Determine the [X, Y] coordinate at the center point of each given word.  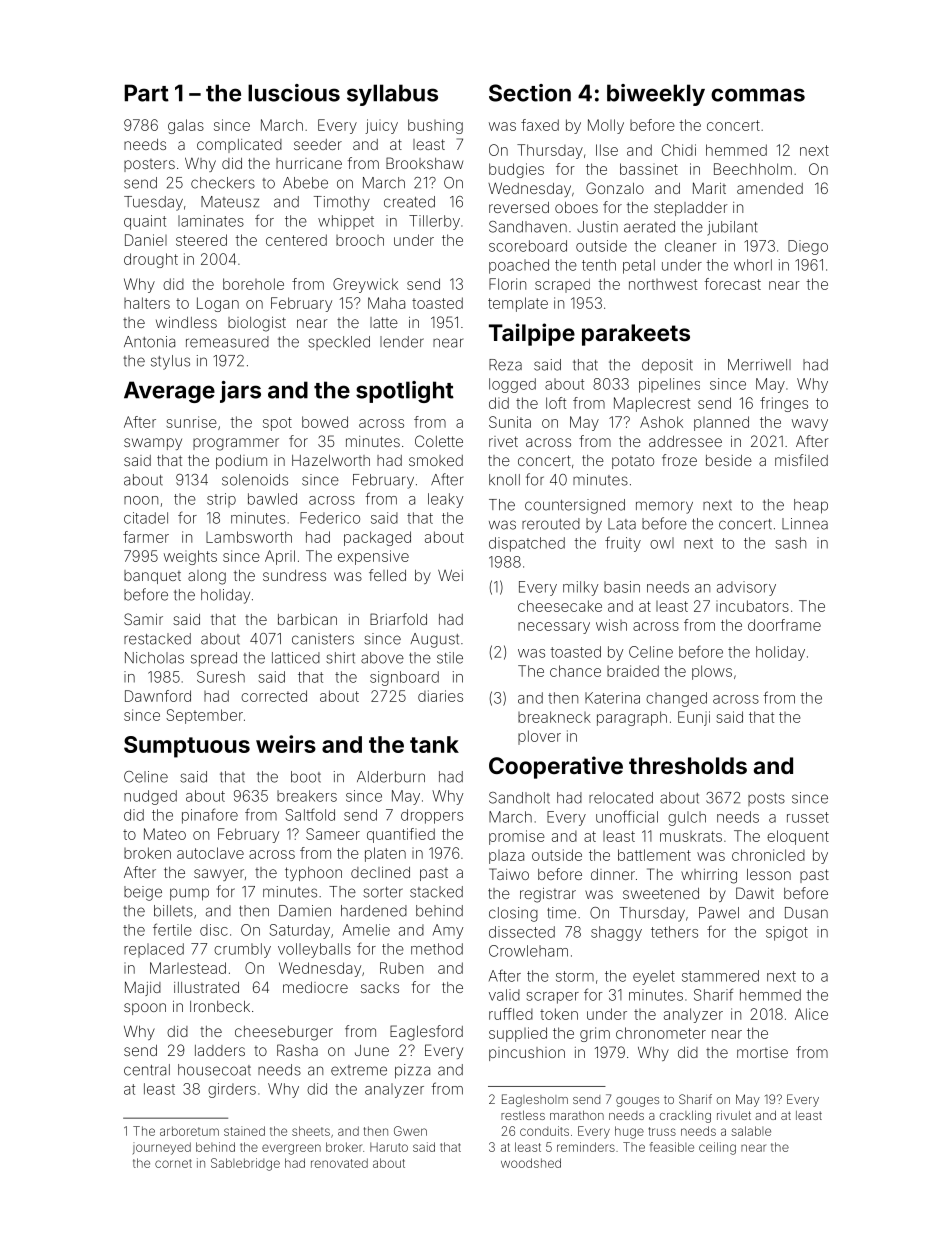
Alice [811, 1014]
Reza [505, 365]
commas [758, 95]
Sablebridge [245, 1164]
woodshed [531, 1163]
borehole [253, 284]
